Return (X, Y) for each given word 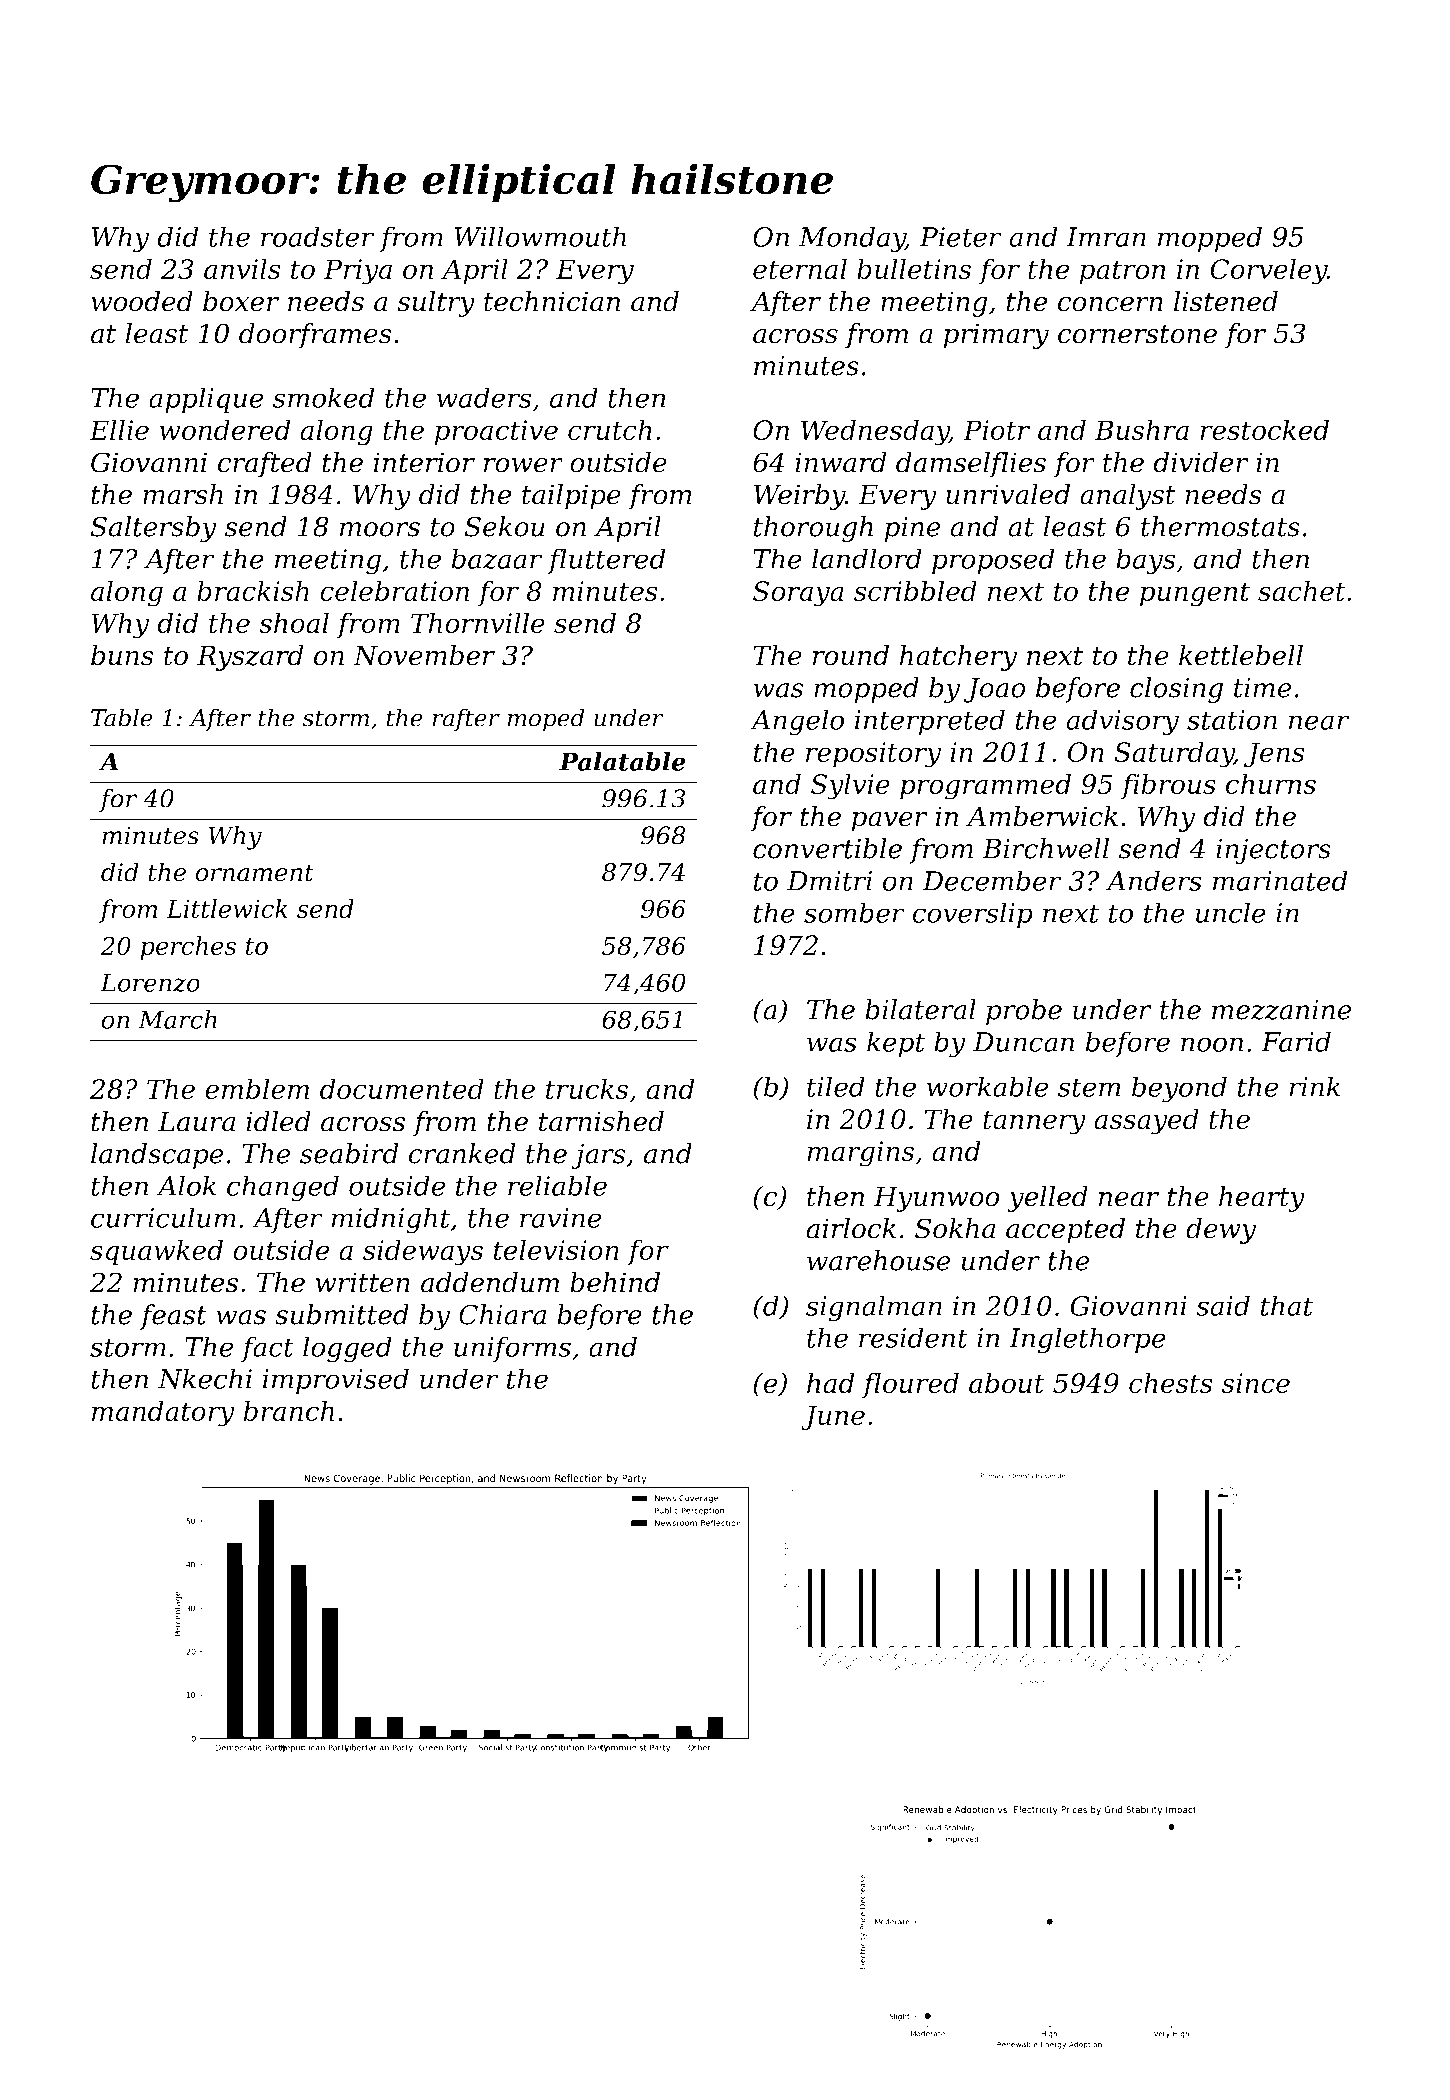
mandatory (163, 1413)
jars (598, 1156)
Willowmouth (540, 236)
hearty (1262, 1199)
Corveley (1268, 271)
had (830, 1382)
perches (188, 948)
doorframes (315, 336)
